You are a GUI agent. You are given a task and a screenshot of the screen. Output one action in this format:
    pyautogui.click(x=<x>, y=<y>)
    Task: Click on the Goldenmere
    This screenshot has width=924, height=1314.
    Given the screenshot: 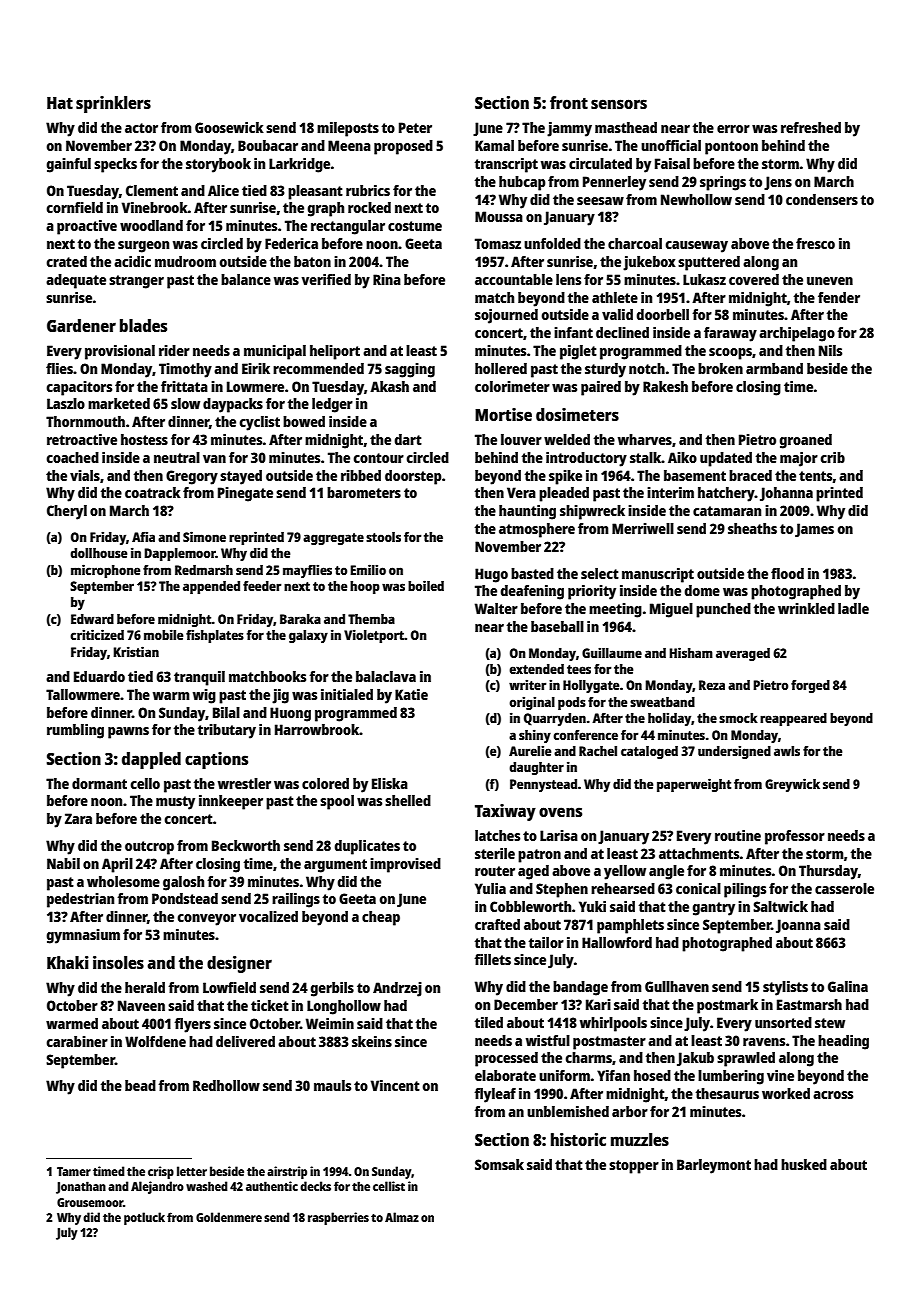 What is the action you would take?
    pyautogui.click(x=229, y=1217)
